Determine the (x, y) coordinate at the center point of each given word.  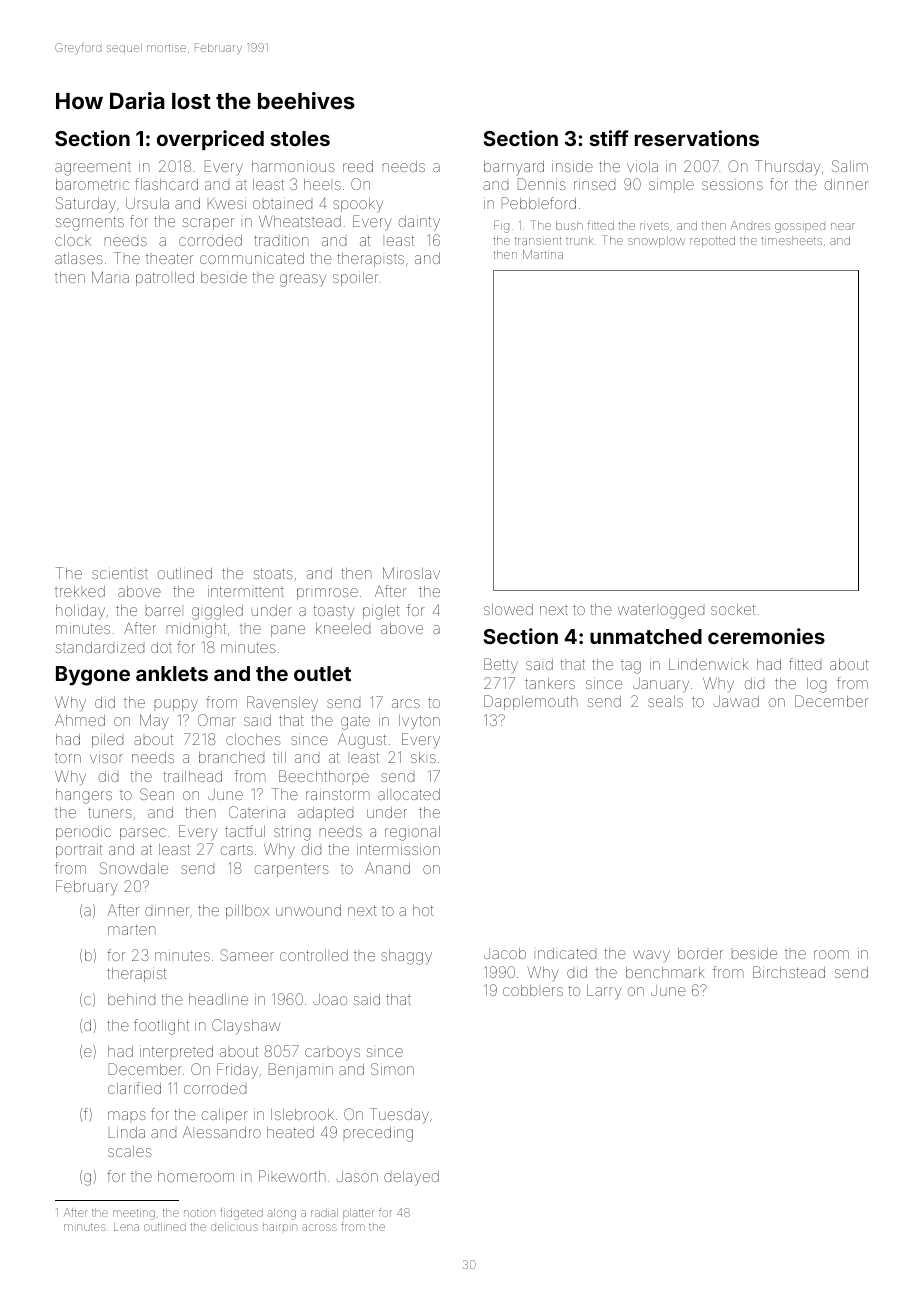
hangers (84, 796)
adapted (325, 814)
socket (733, 609)
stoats (273, 573)
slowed (508, 609)
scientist (120, 573)
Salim (850, 166)
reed (358, 166)
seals (665, 701)
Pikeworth (292, 1176)
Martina (543, 254)
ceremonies (766, 636)
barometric (92, 184)
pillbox (247, 912)
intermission (398, 849)
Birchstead (789, 972)
